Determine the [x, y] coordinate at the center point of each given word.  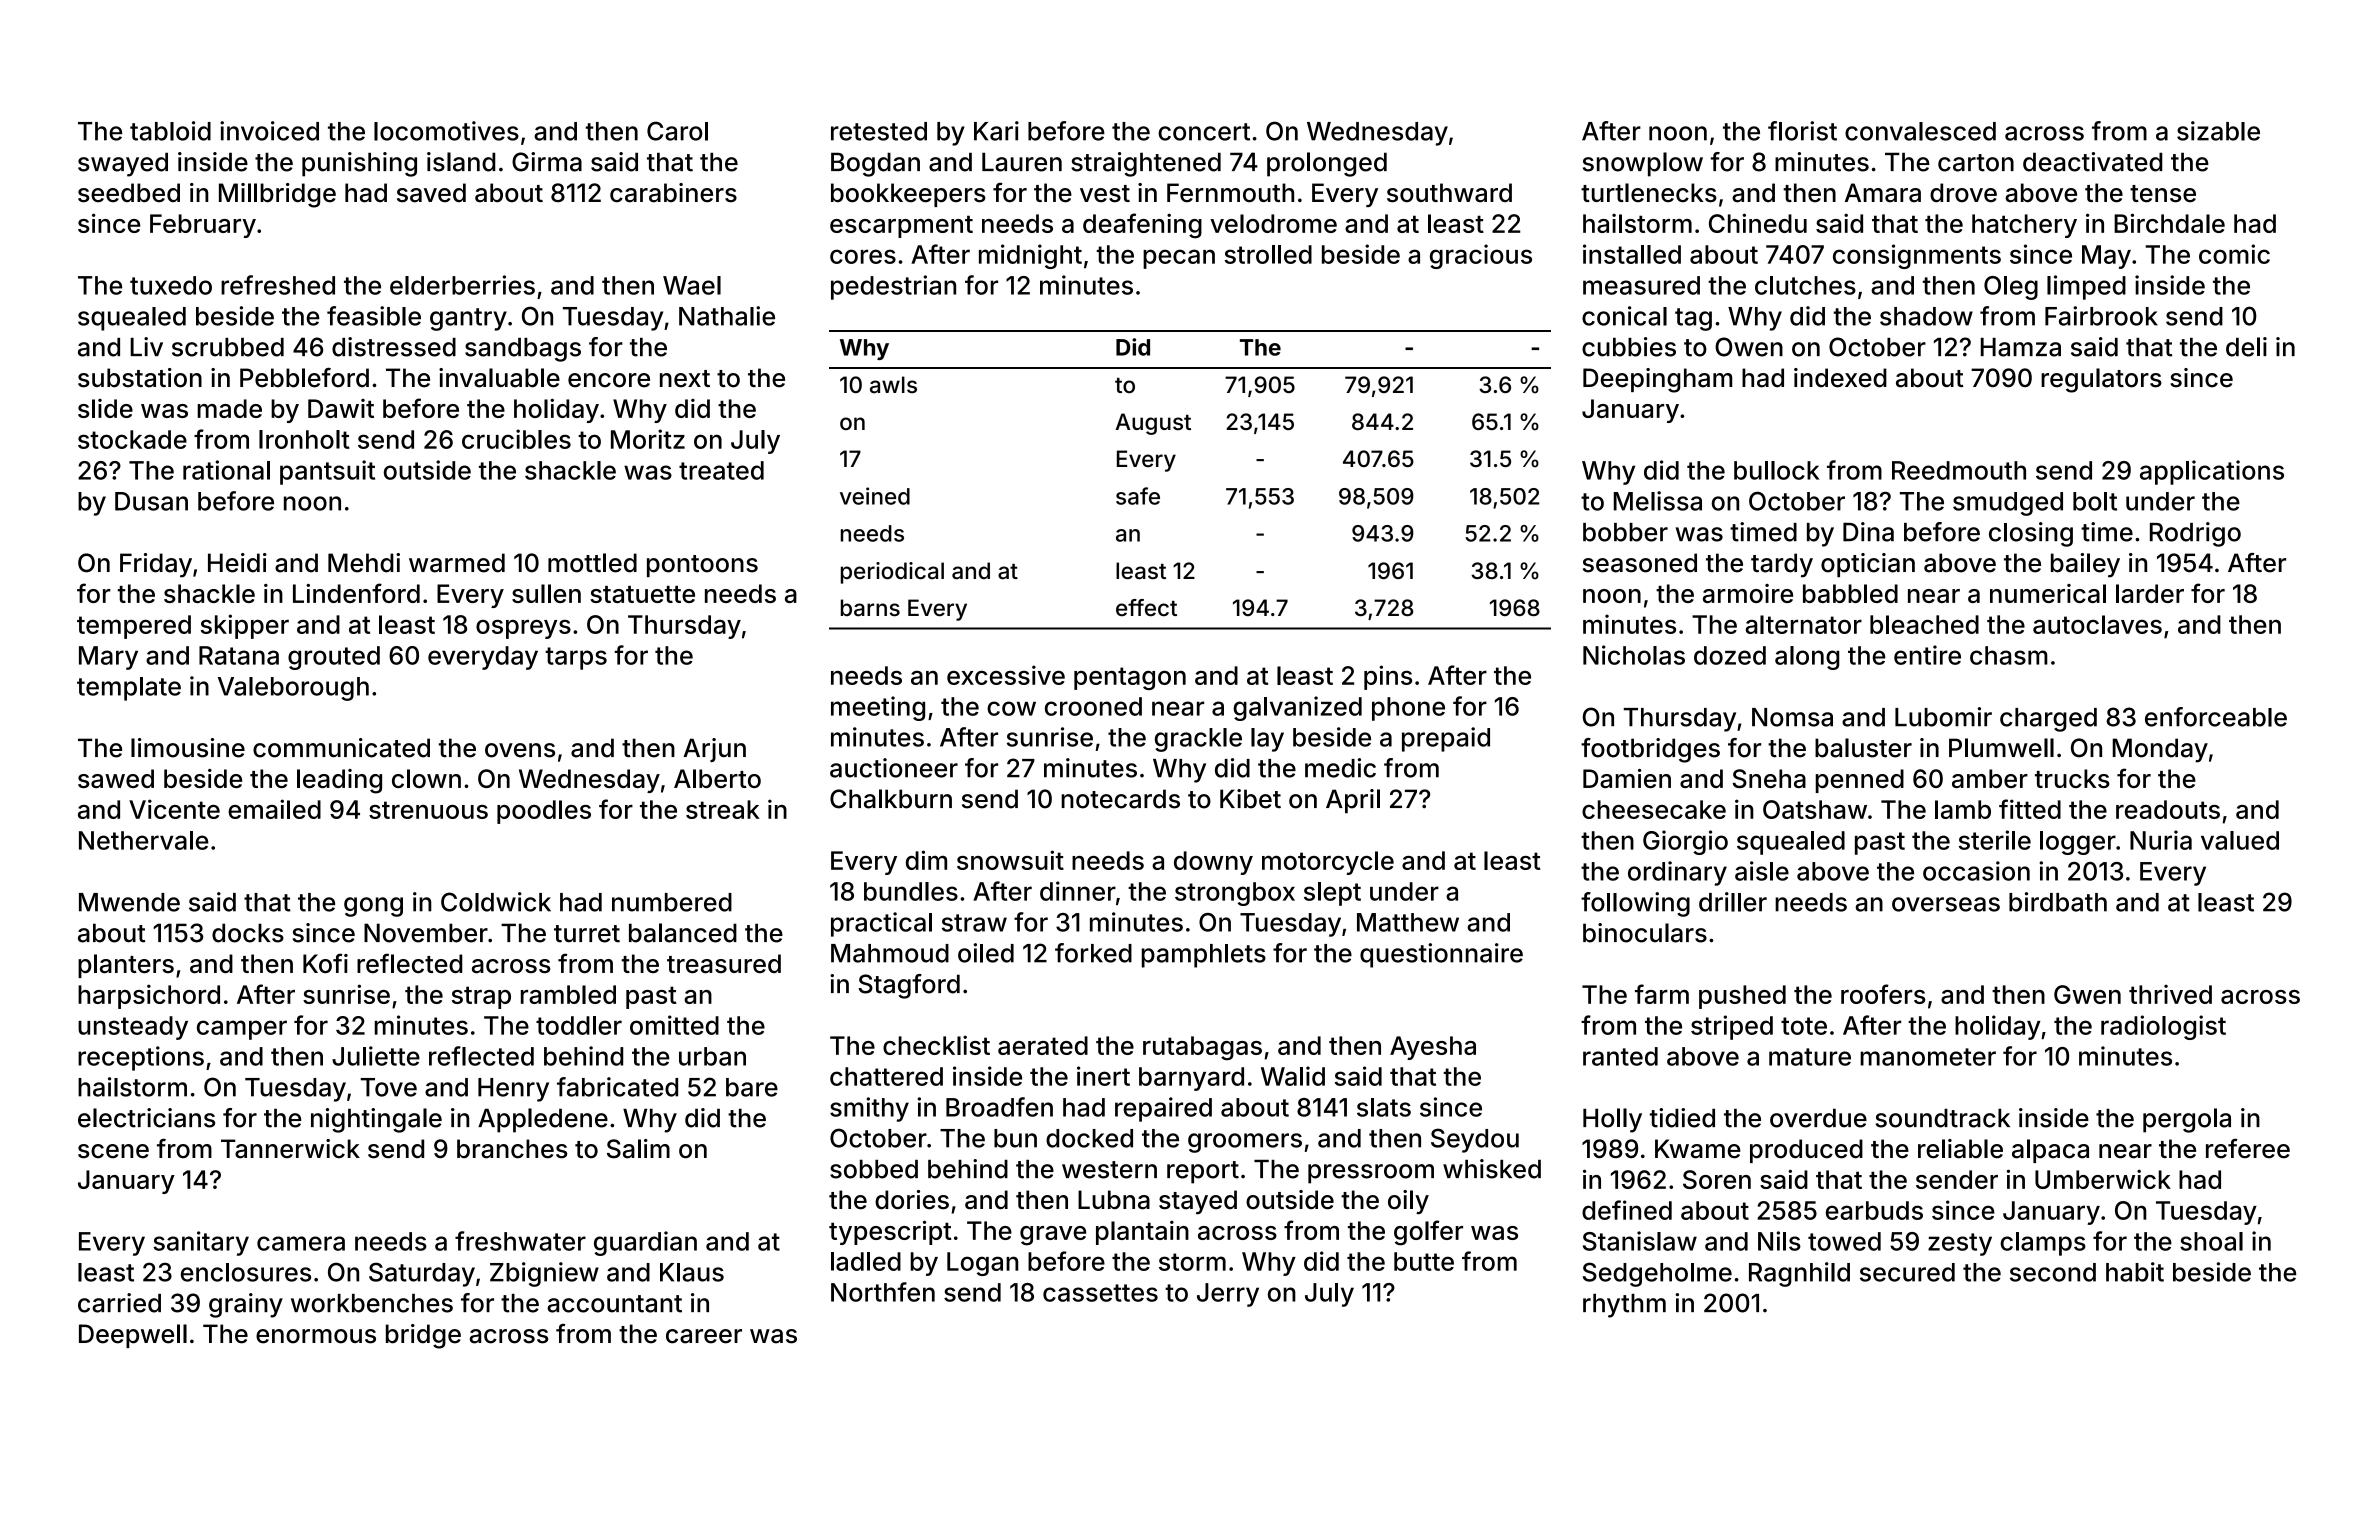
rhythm [1624, 1306]
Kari [996, 131]
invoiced [269, 131]
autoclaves [2097, 624]
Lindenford [356, 593]
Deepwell [133, 1336]
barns [870, 608]
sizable [2218, 131]
